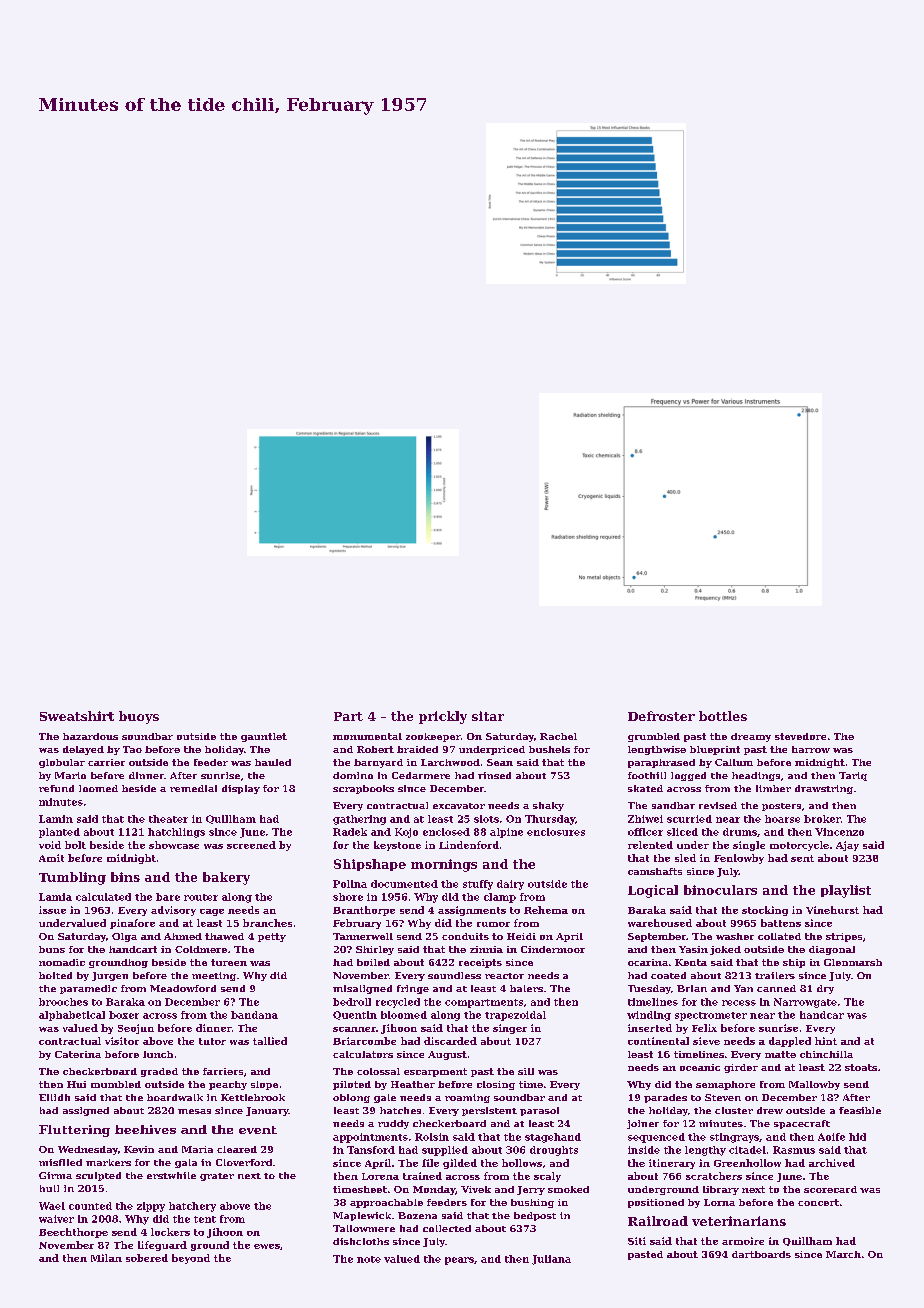 This page has width=924, height=1308. What do you see at coordinates (108, 1162) in the page?
I see `markers` at bounding box center [108, 1162].
